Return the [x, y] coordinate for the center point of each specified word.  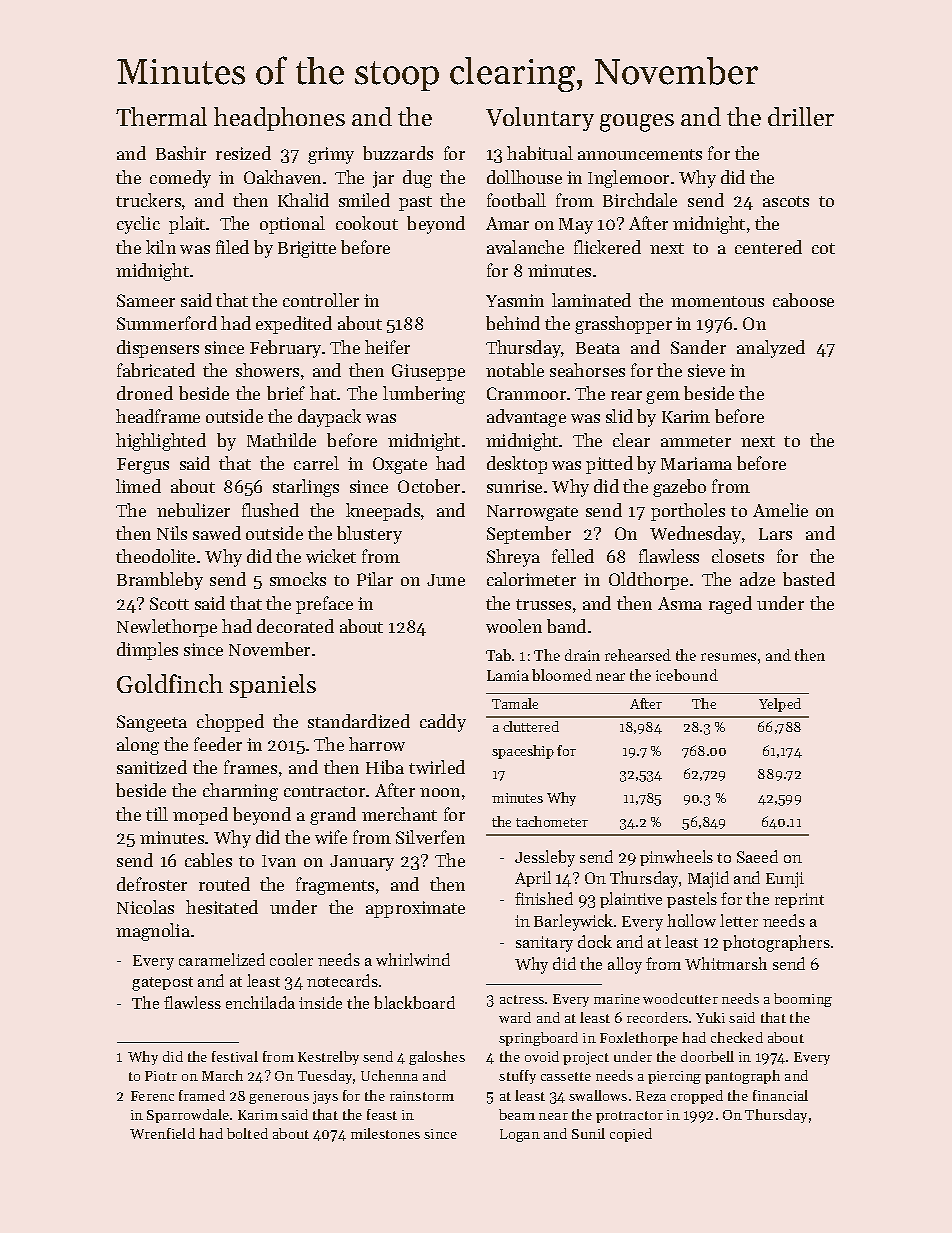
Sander [698, 347]
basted [809, 579]
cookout [367, 223]
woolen [514, 626]
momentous [717, 301]
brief [286, 393]
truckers [148, 200]
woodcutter [680, 998]
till [157, 814]
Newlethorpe [167, 628]
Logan [520, 1135]
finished [544, 898]
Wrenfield [162, 1133]
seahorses [587, 370]
